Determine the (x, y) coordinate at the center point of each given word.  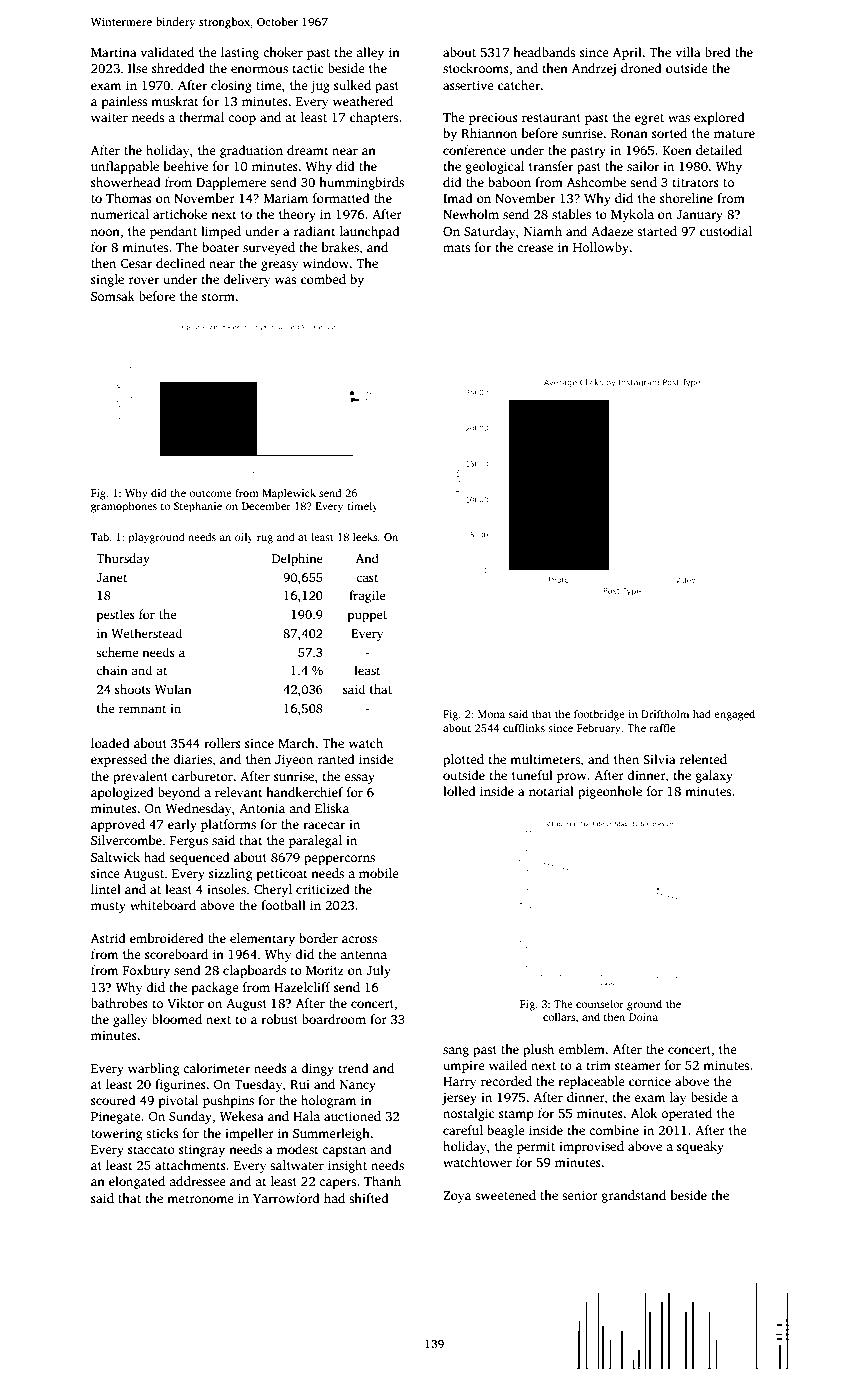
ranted (336, 759)
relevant (239, 792)
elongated (137, 1182)
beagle (506, 1131)
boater (220, 247)
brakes (340, 247)
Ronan (629, 133)
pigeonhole (610, 792)
